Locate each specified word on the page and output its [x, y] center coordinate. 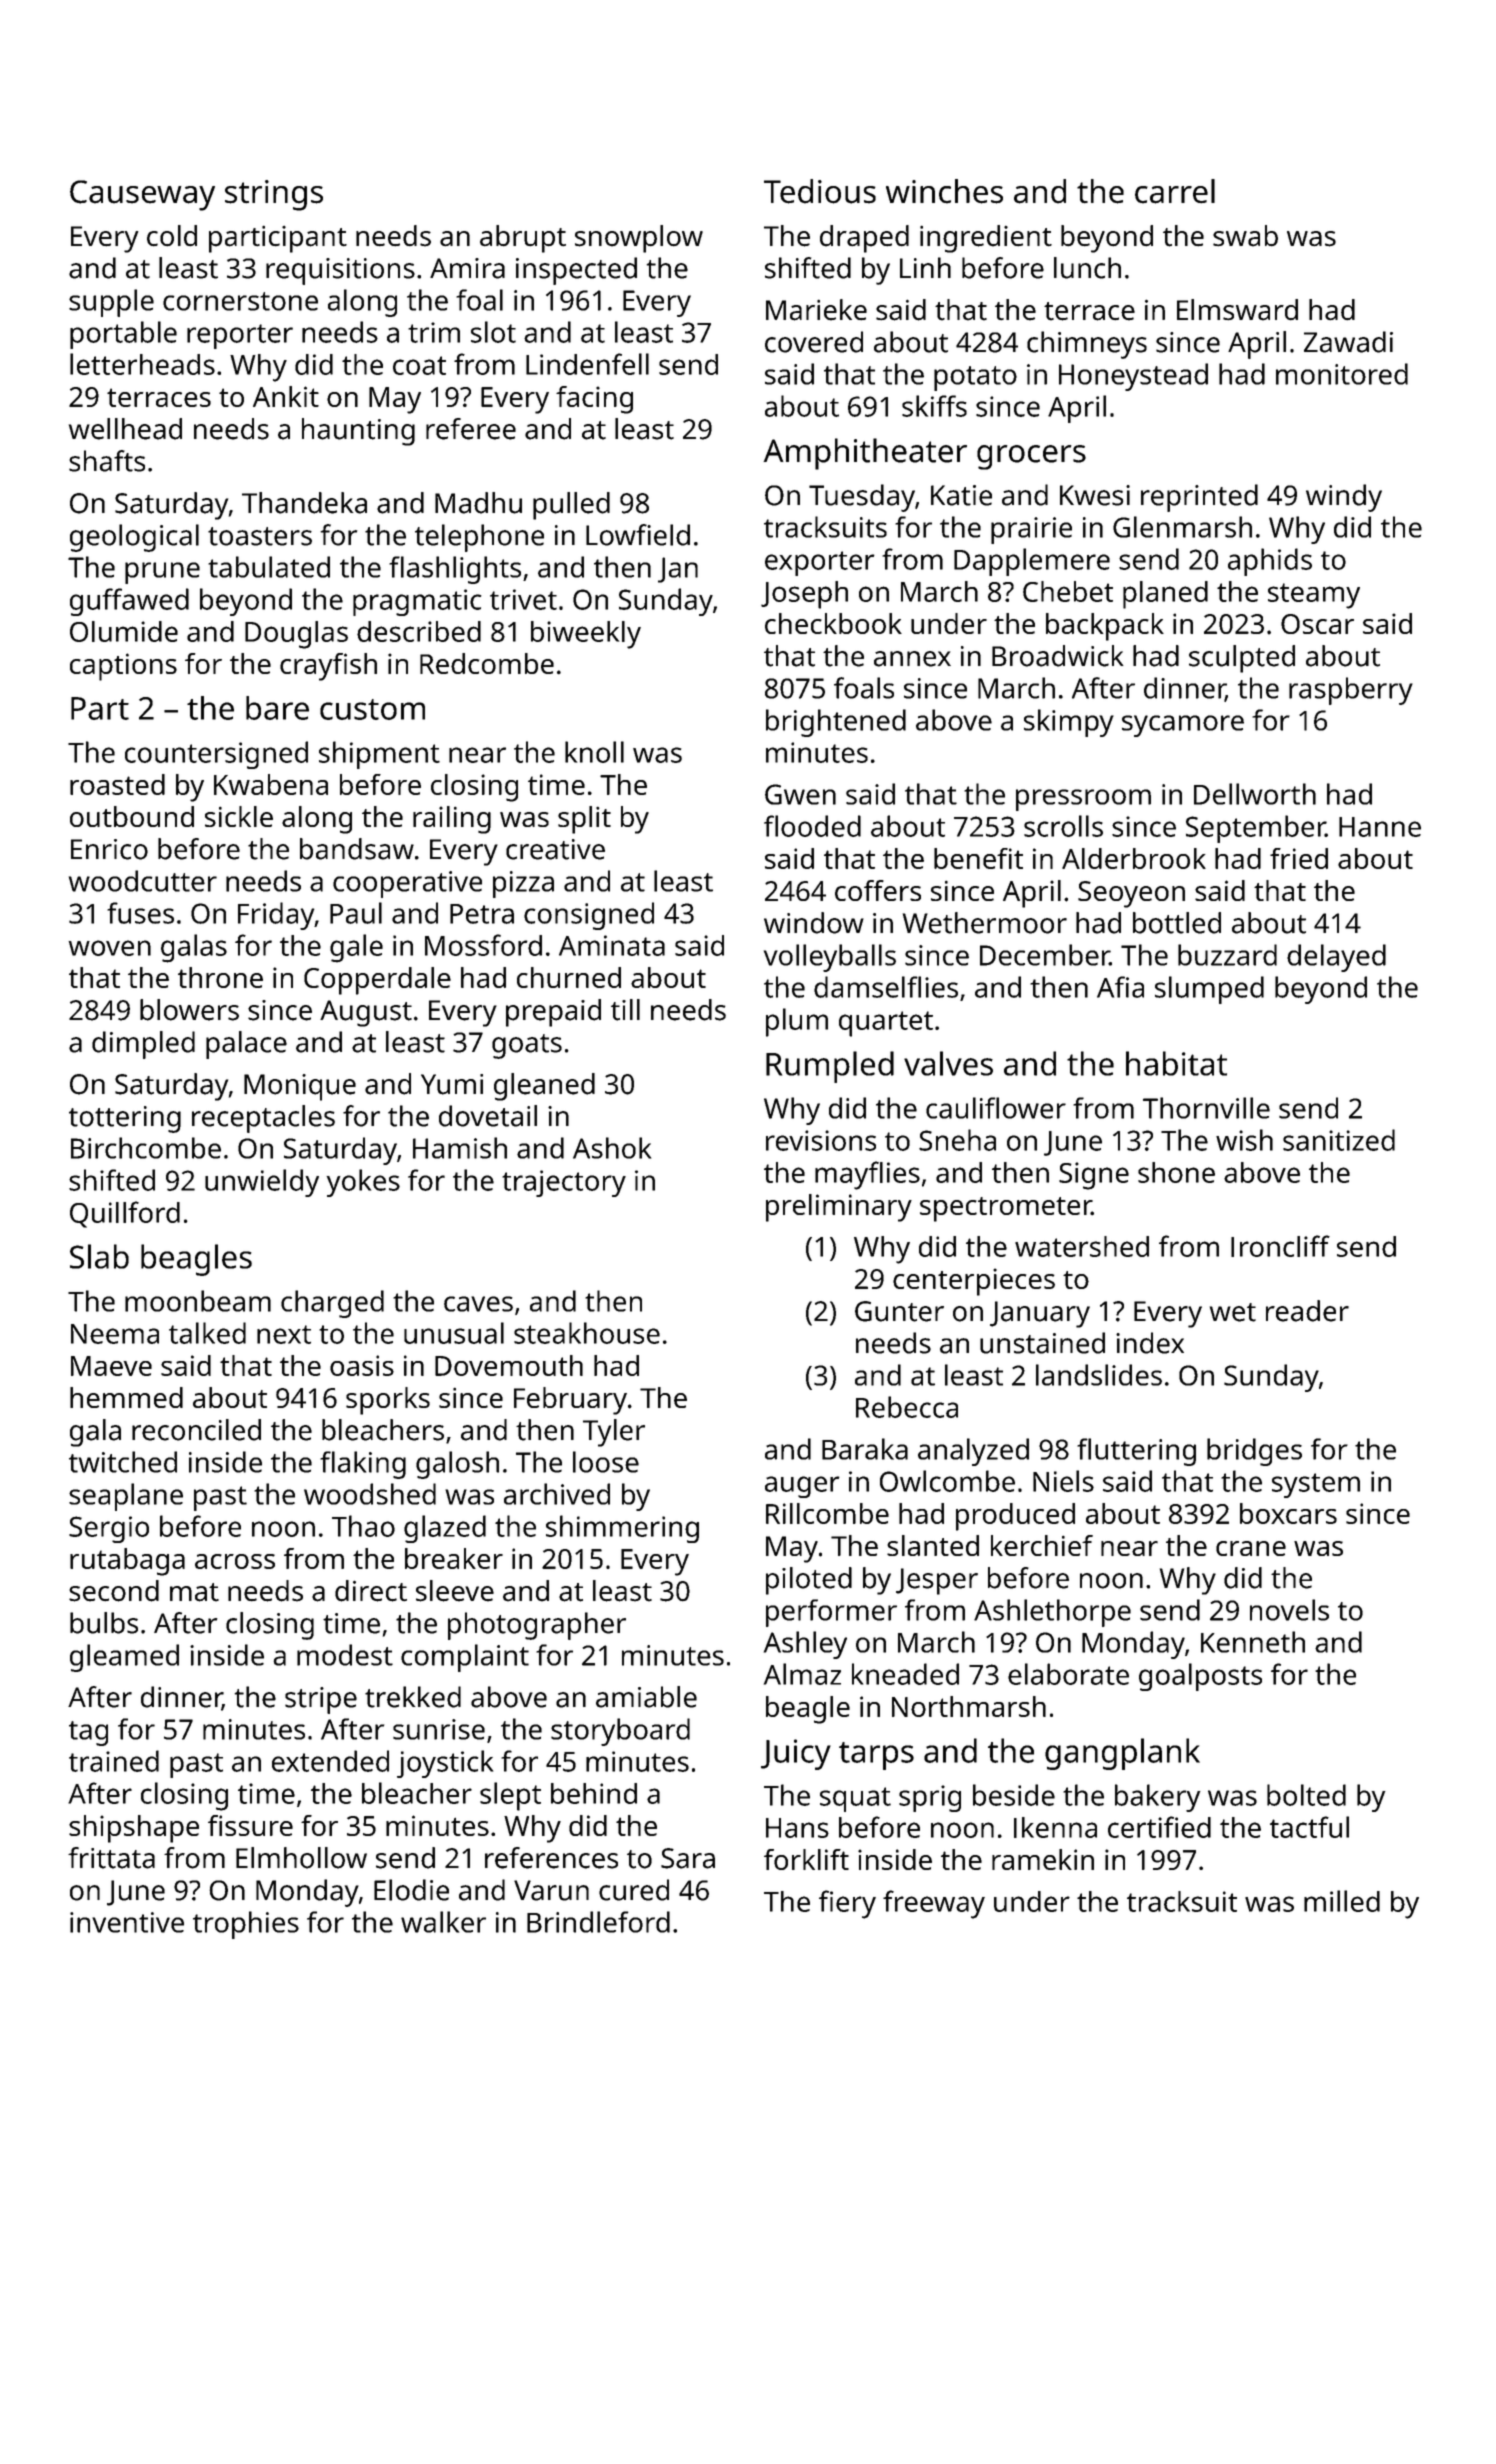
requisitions [340, 271]
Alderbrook [1134, 858]
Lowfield [638, 535]
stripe [321, 1700]
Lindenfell [587, 364]
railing [452, 820]
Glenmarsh [1182, 527]
